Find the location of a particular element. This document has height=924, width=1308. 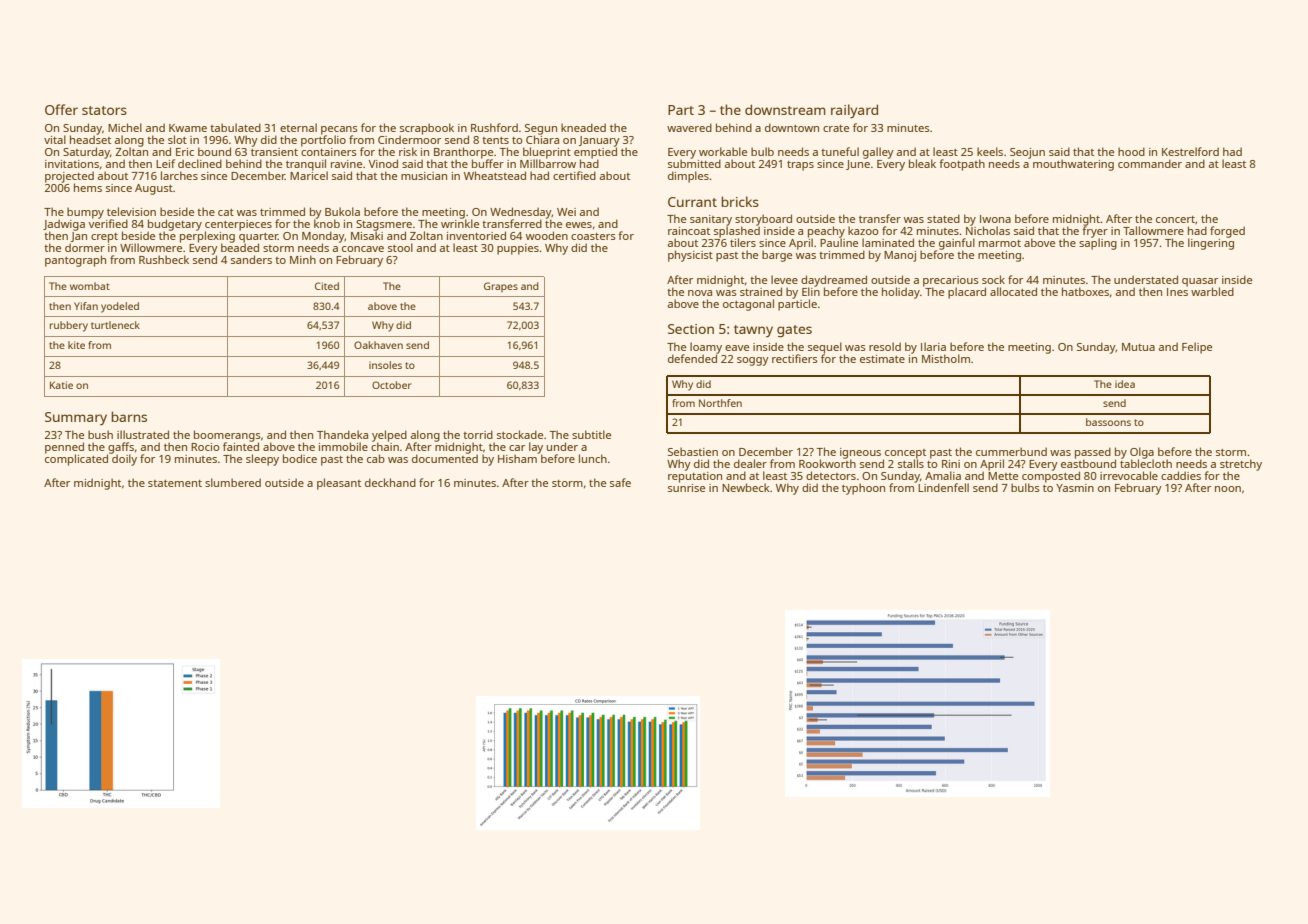

Bukola is located at coordinates (342, 211).
